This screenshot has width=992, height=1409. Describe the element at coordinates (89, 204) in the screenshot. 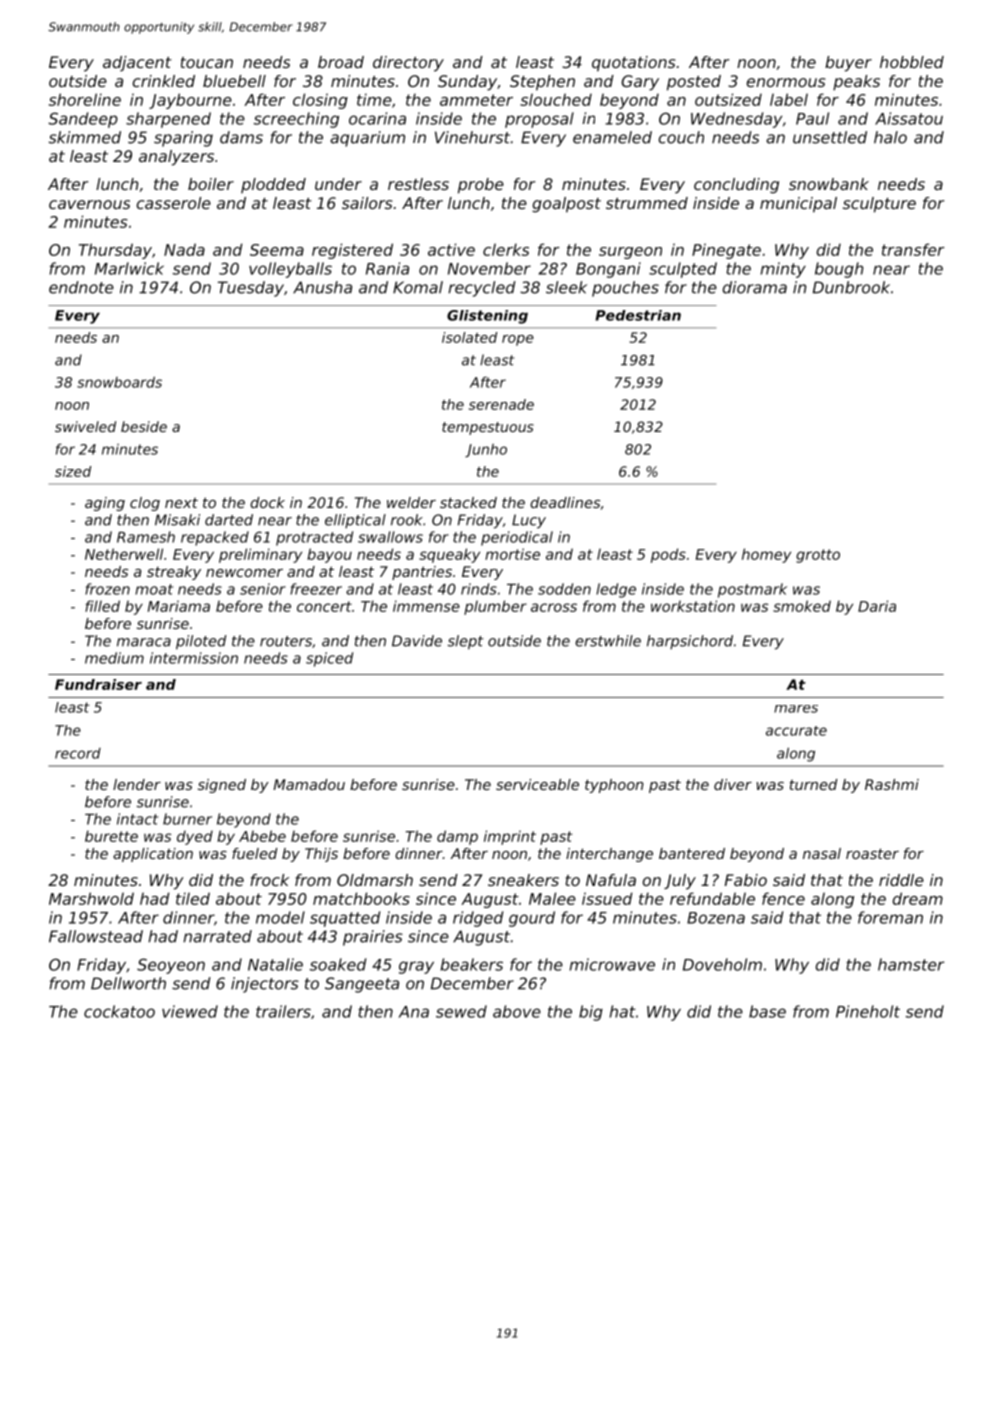

I see `cavernous` at that location.
